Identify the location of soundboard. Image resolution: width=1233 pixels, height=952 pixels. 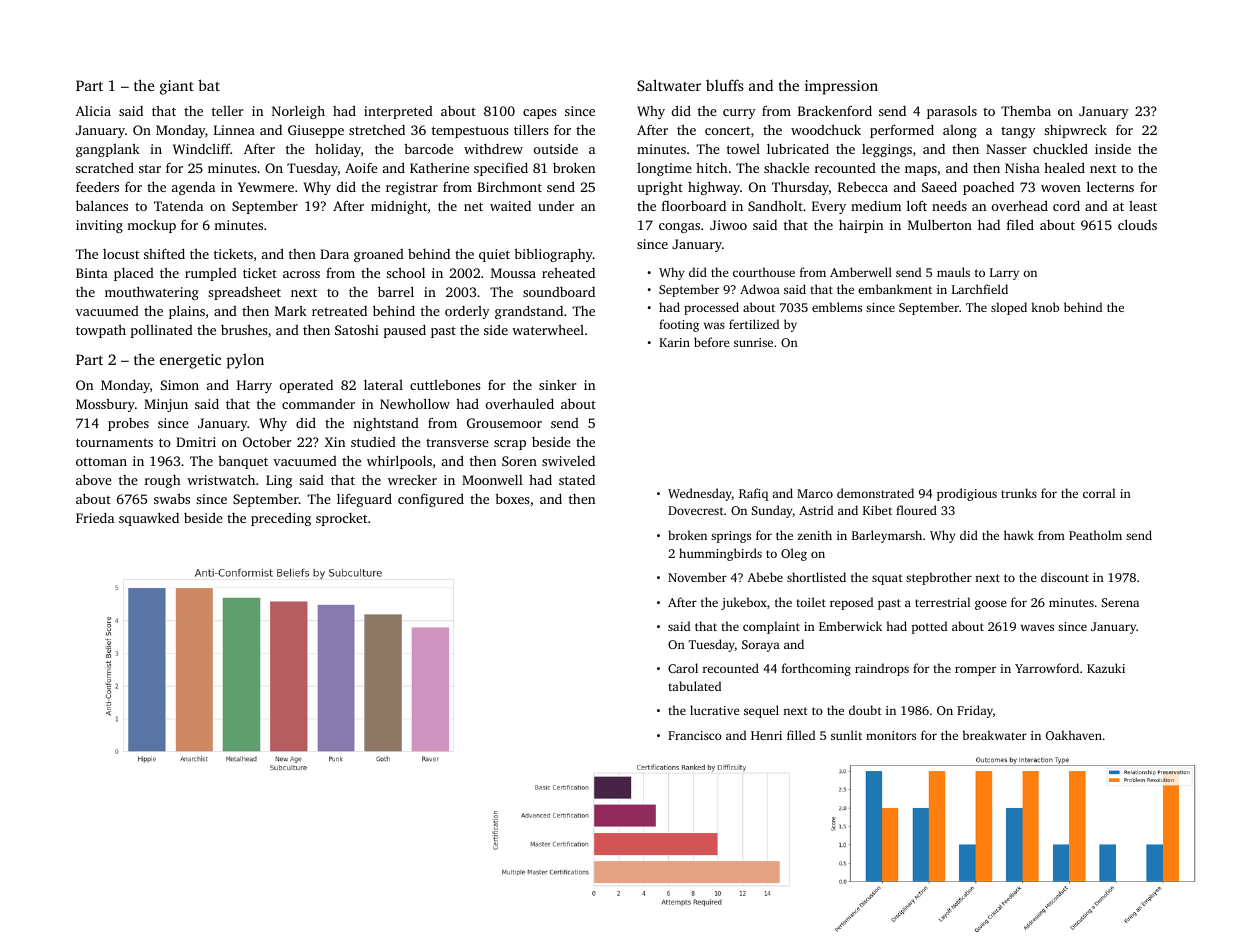
(559, 292).
